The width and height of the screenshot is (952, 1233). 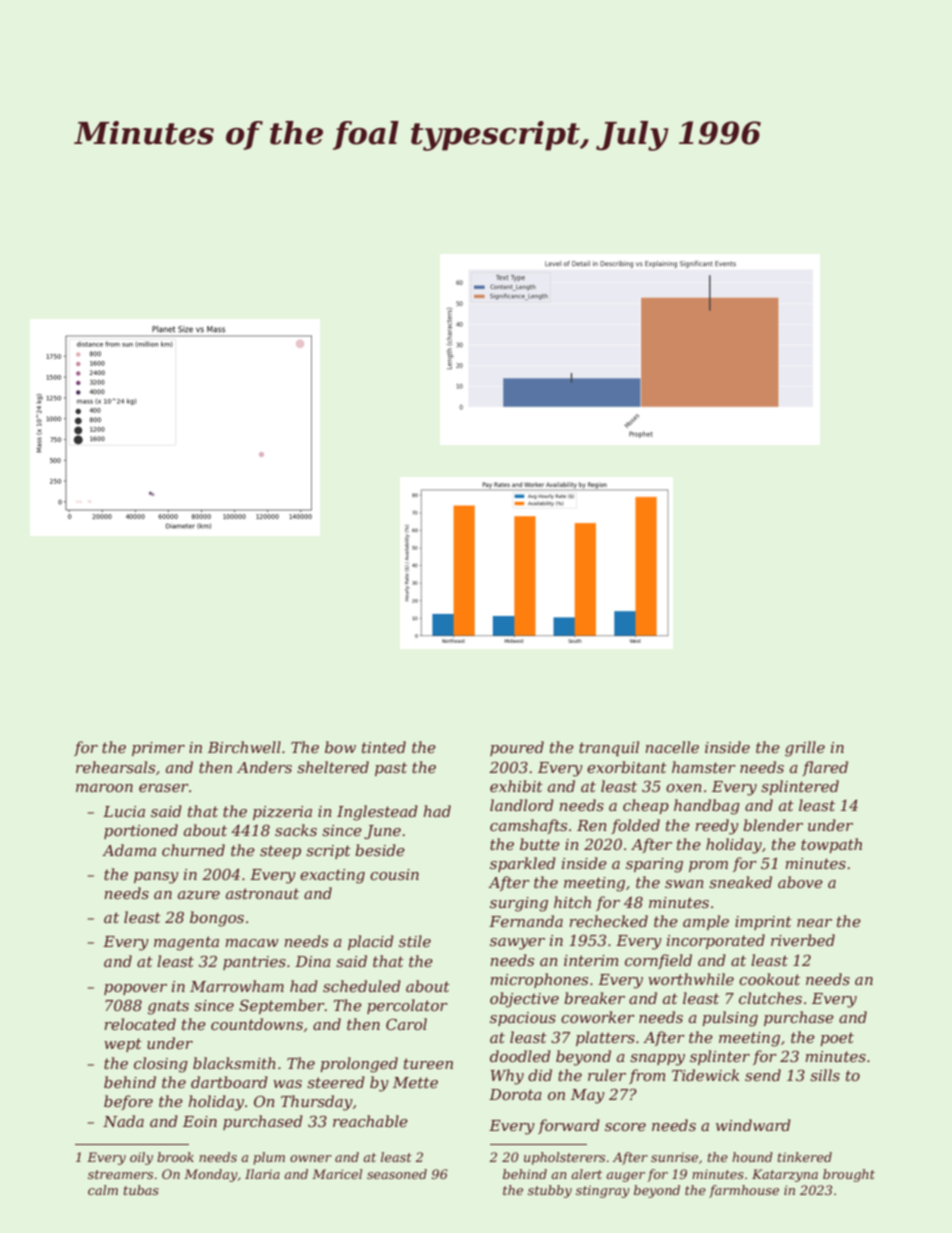 What do you see at coordinates (706, 922) in the screenshot?
I see `ample` at bounding box center [706, 922].
